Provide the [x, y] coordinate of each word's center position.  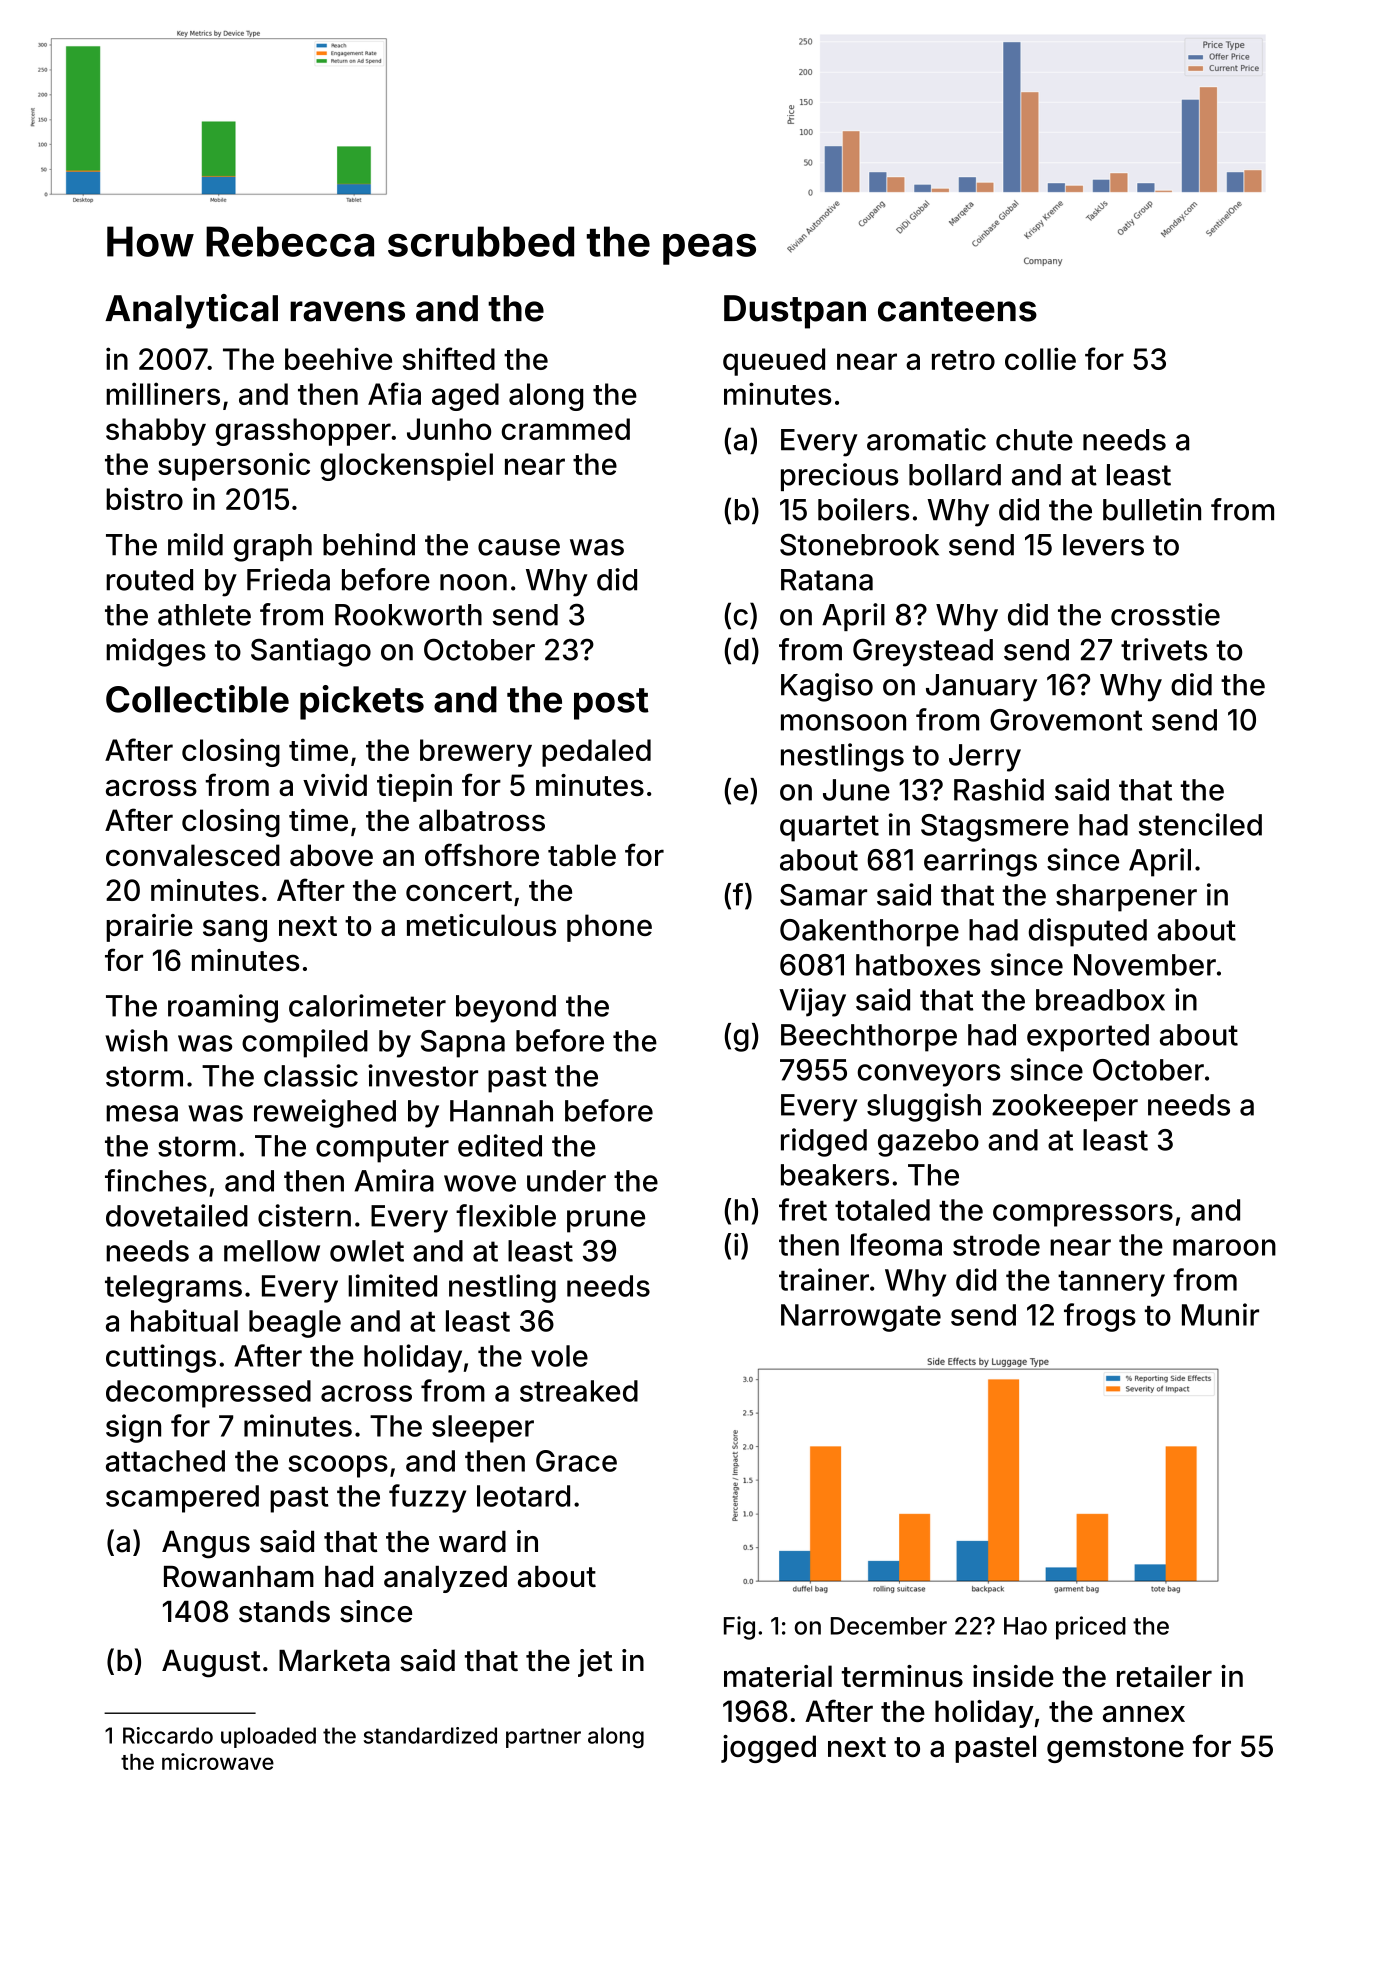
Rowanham [239, 1577]
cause [519, 547]
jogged [768, 1749]
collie [1040, 358]
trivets [1164, 649]
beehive [338, 358]
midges [156, 652]
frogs [1100, 1317]
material [778, 1676]
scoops [338, 1466]
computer [382, 1149]
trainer [824, 1279]
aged [465, 397]
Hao [1025, 1626]
